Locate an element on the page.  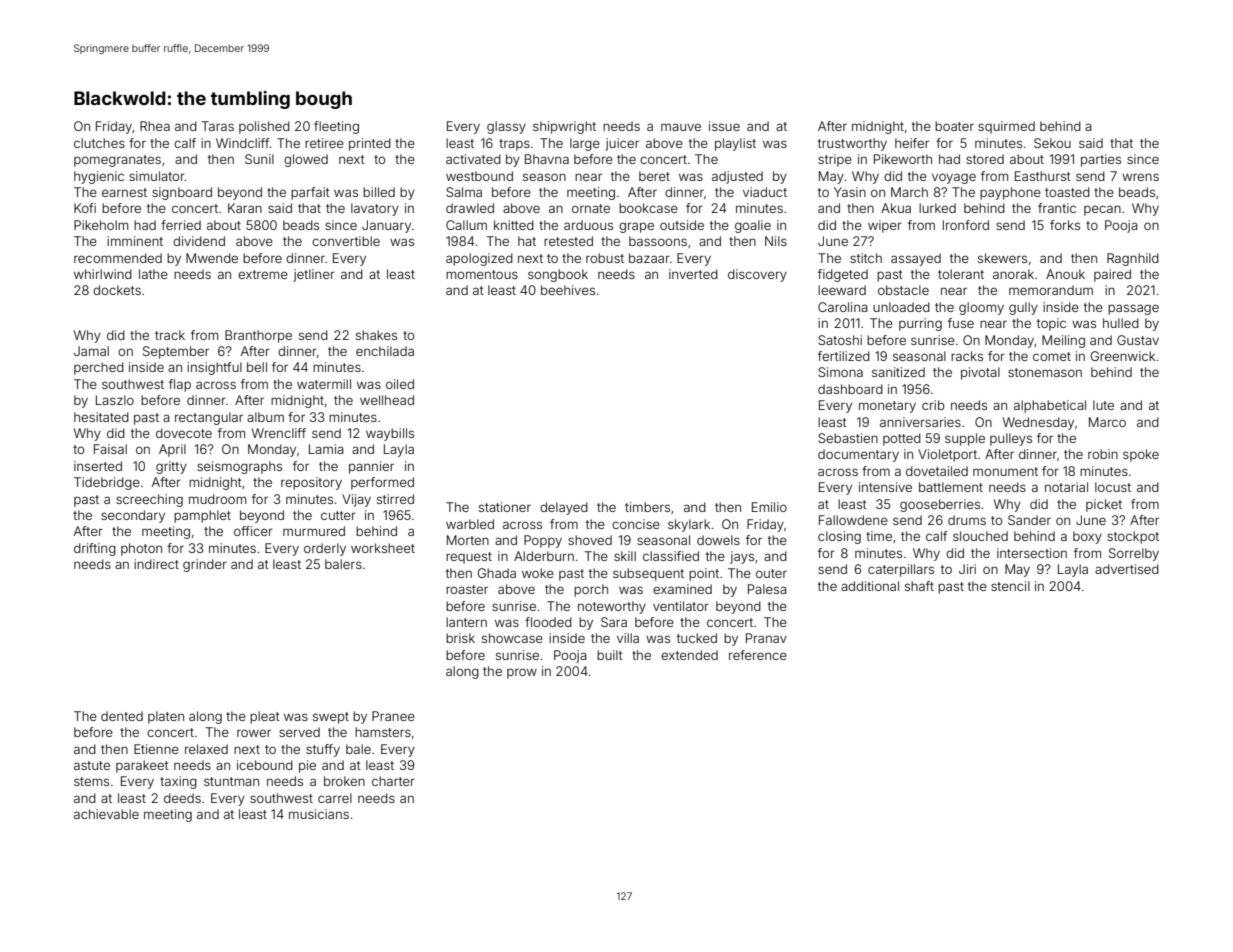
musicians is located at coordinates (319, 814).
